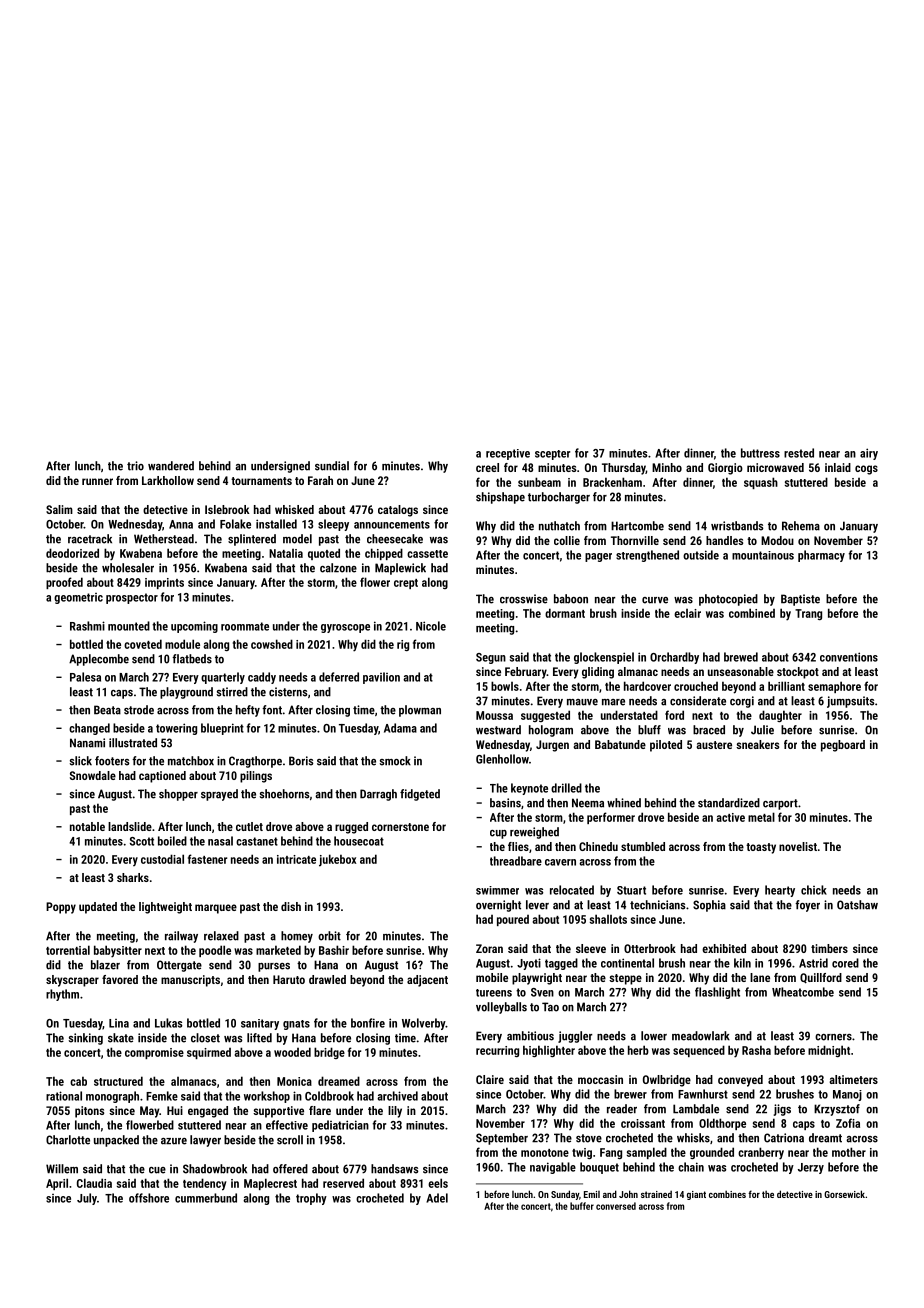 This page has height=1308, width=924. What do you see at coordinates (332, 466) in the page?
I see `sundial` at bounding box center [332, 466].
